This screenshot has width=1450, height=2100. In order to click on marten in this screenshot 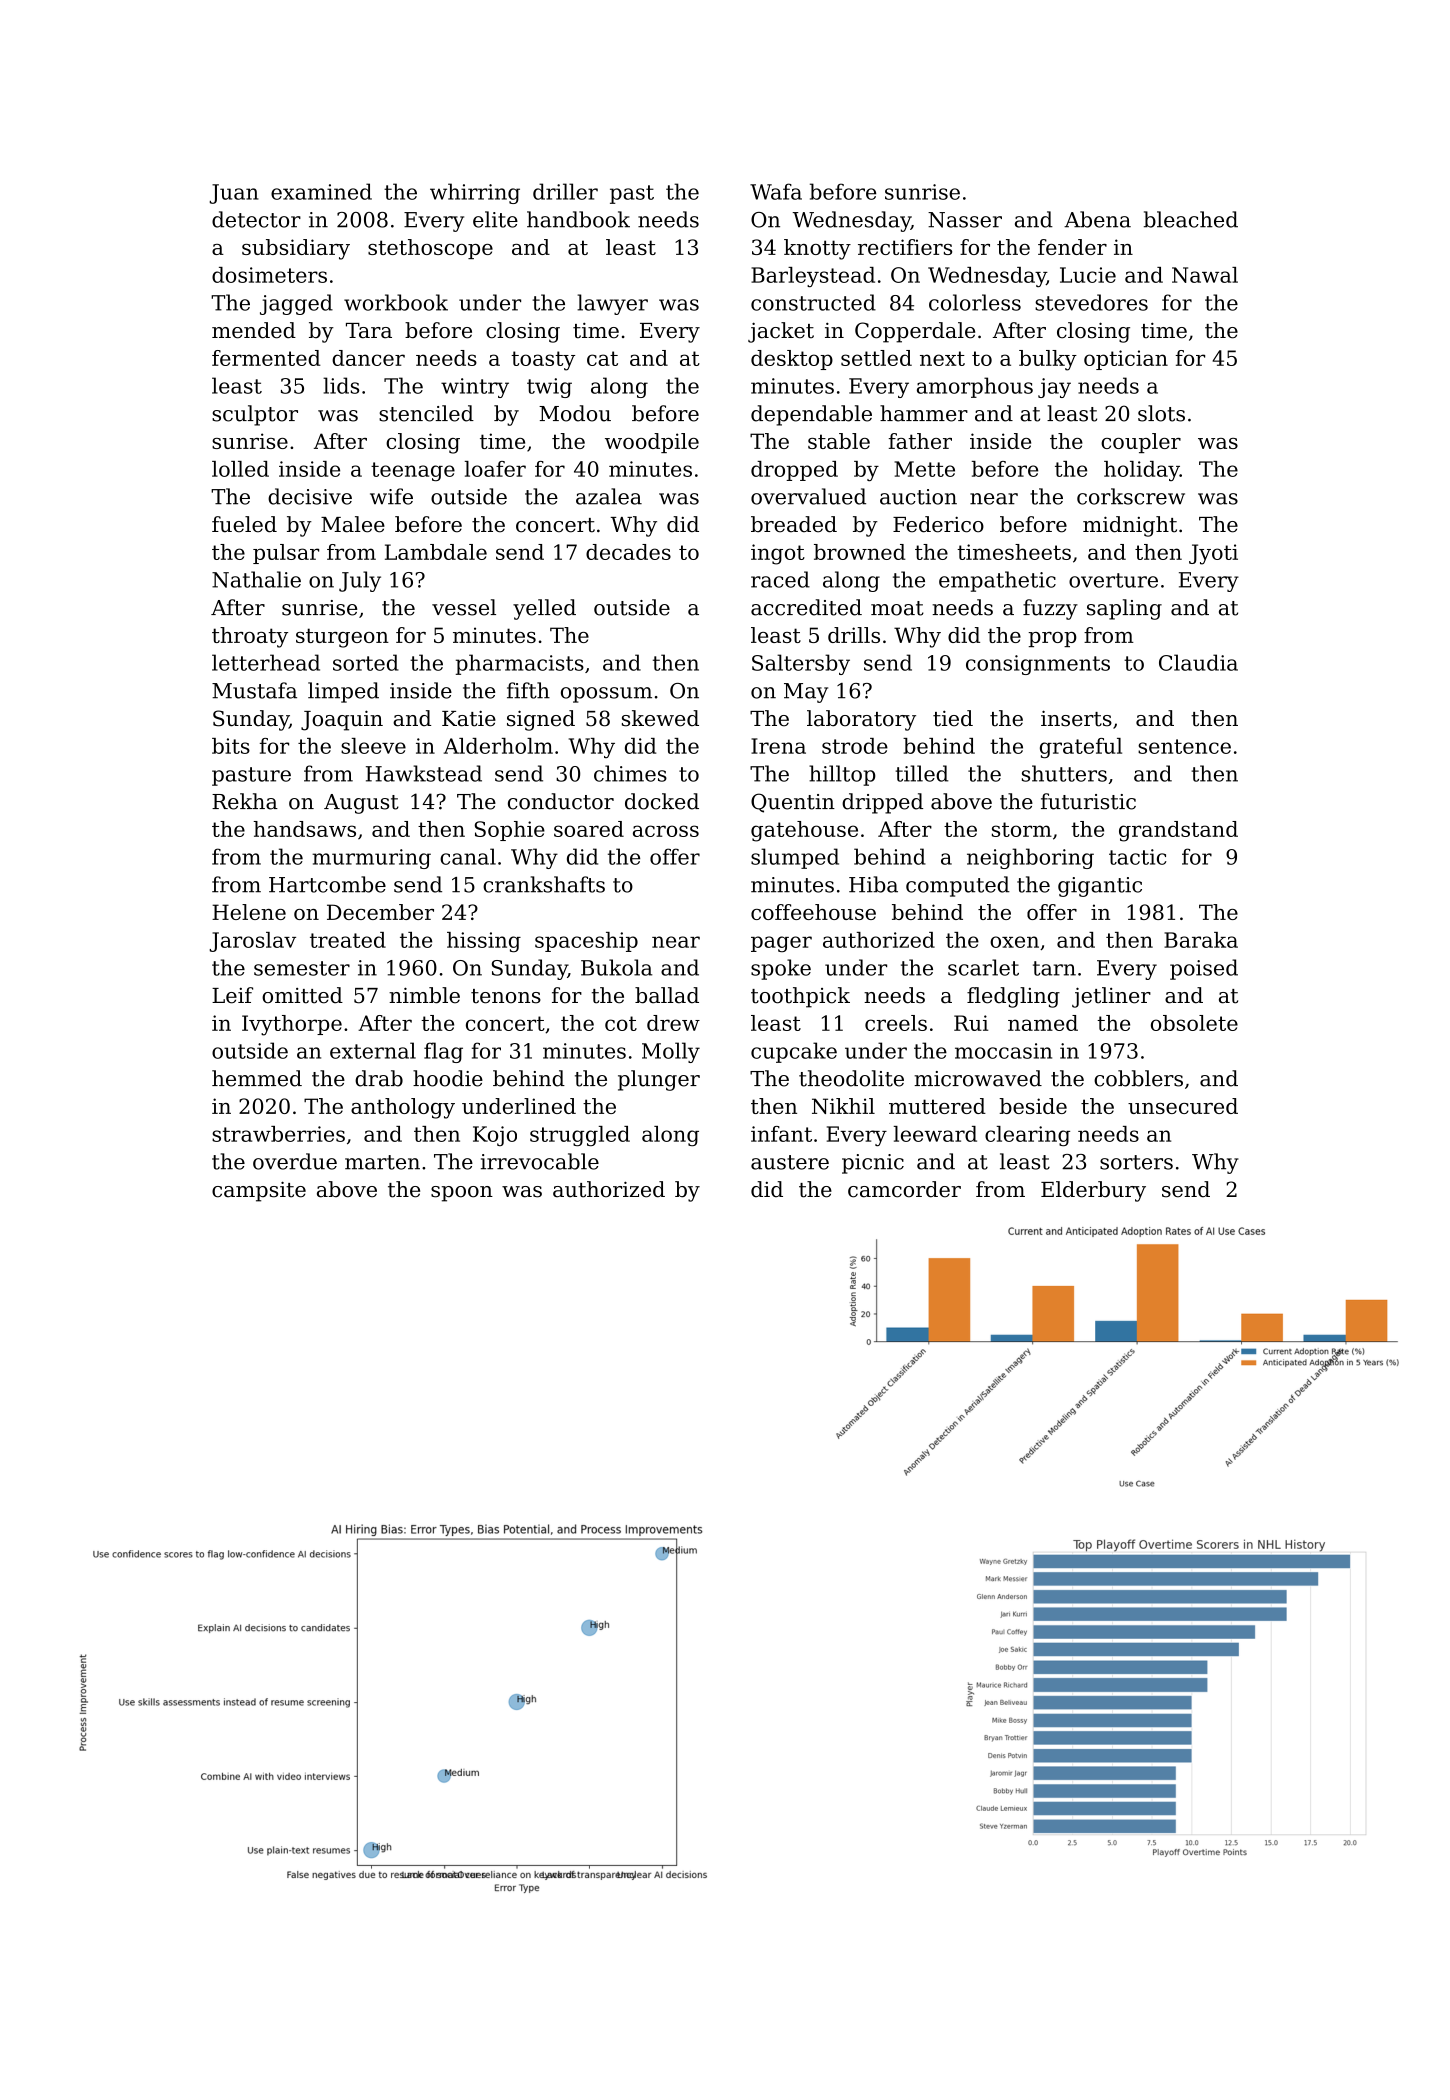, I will do `click(382, 1162)`.
